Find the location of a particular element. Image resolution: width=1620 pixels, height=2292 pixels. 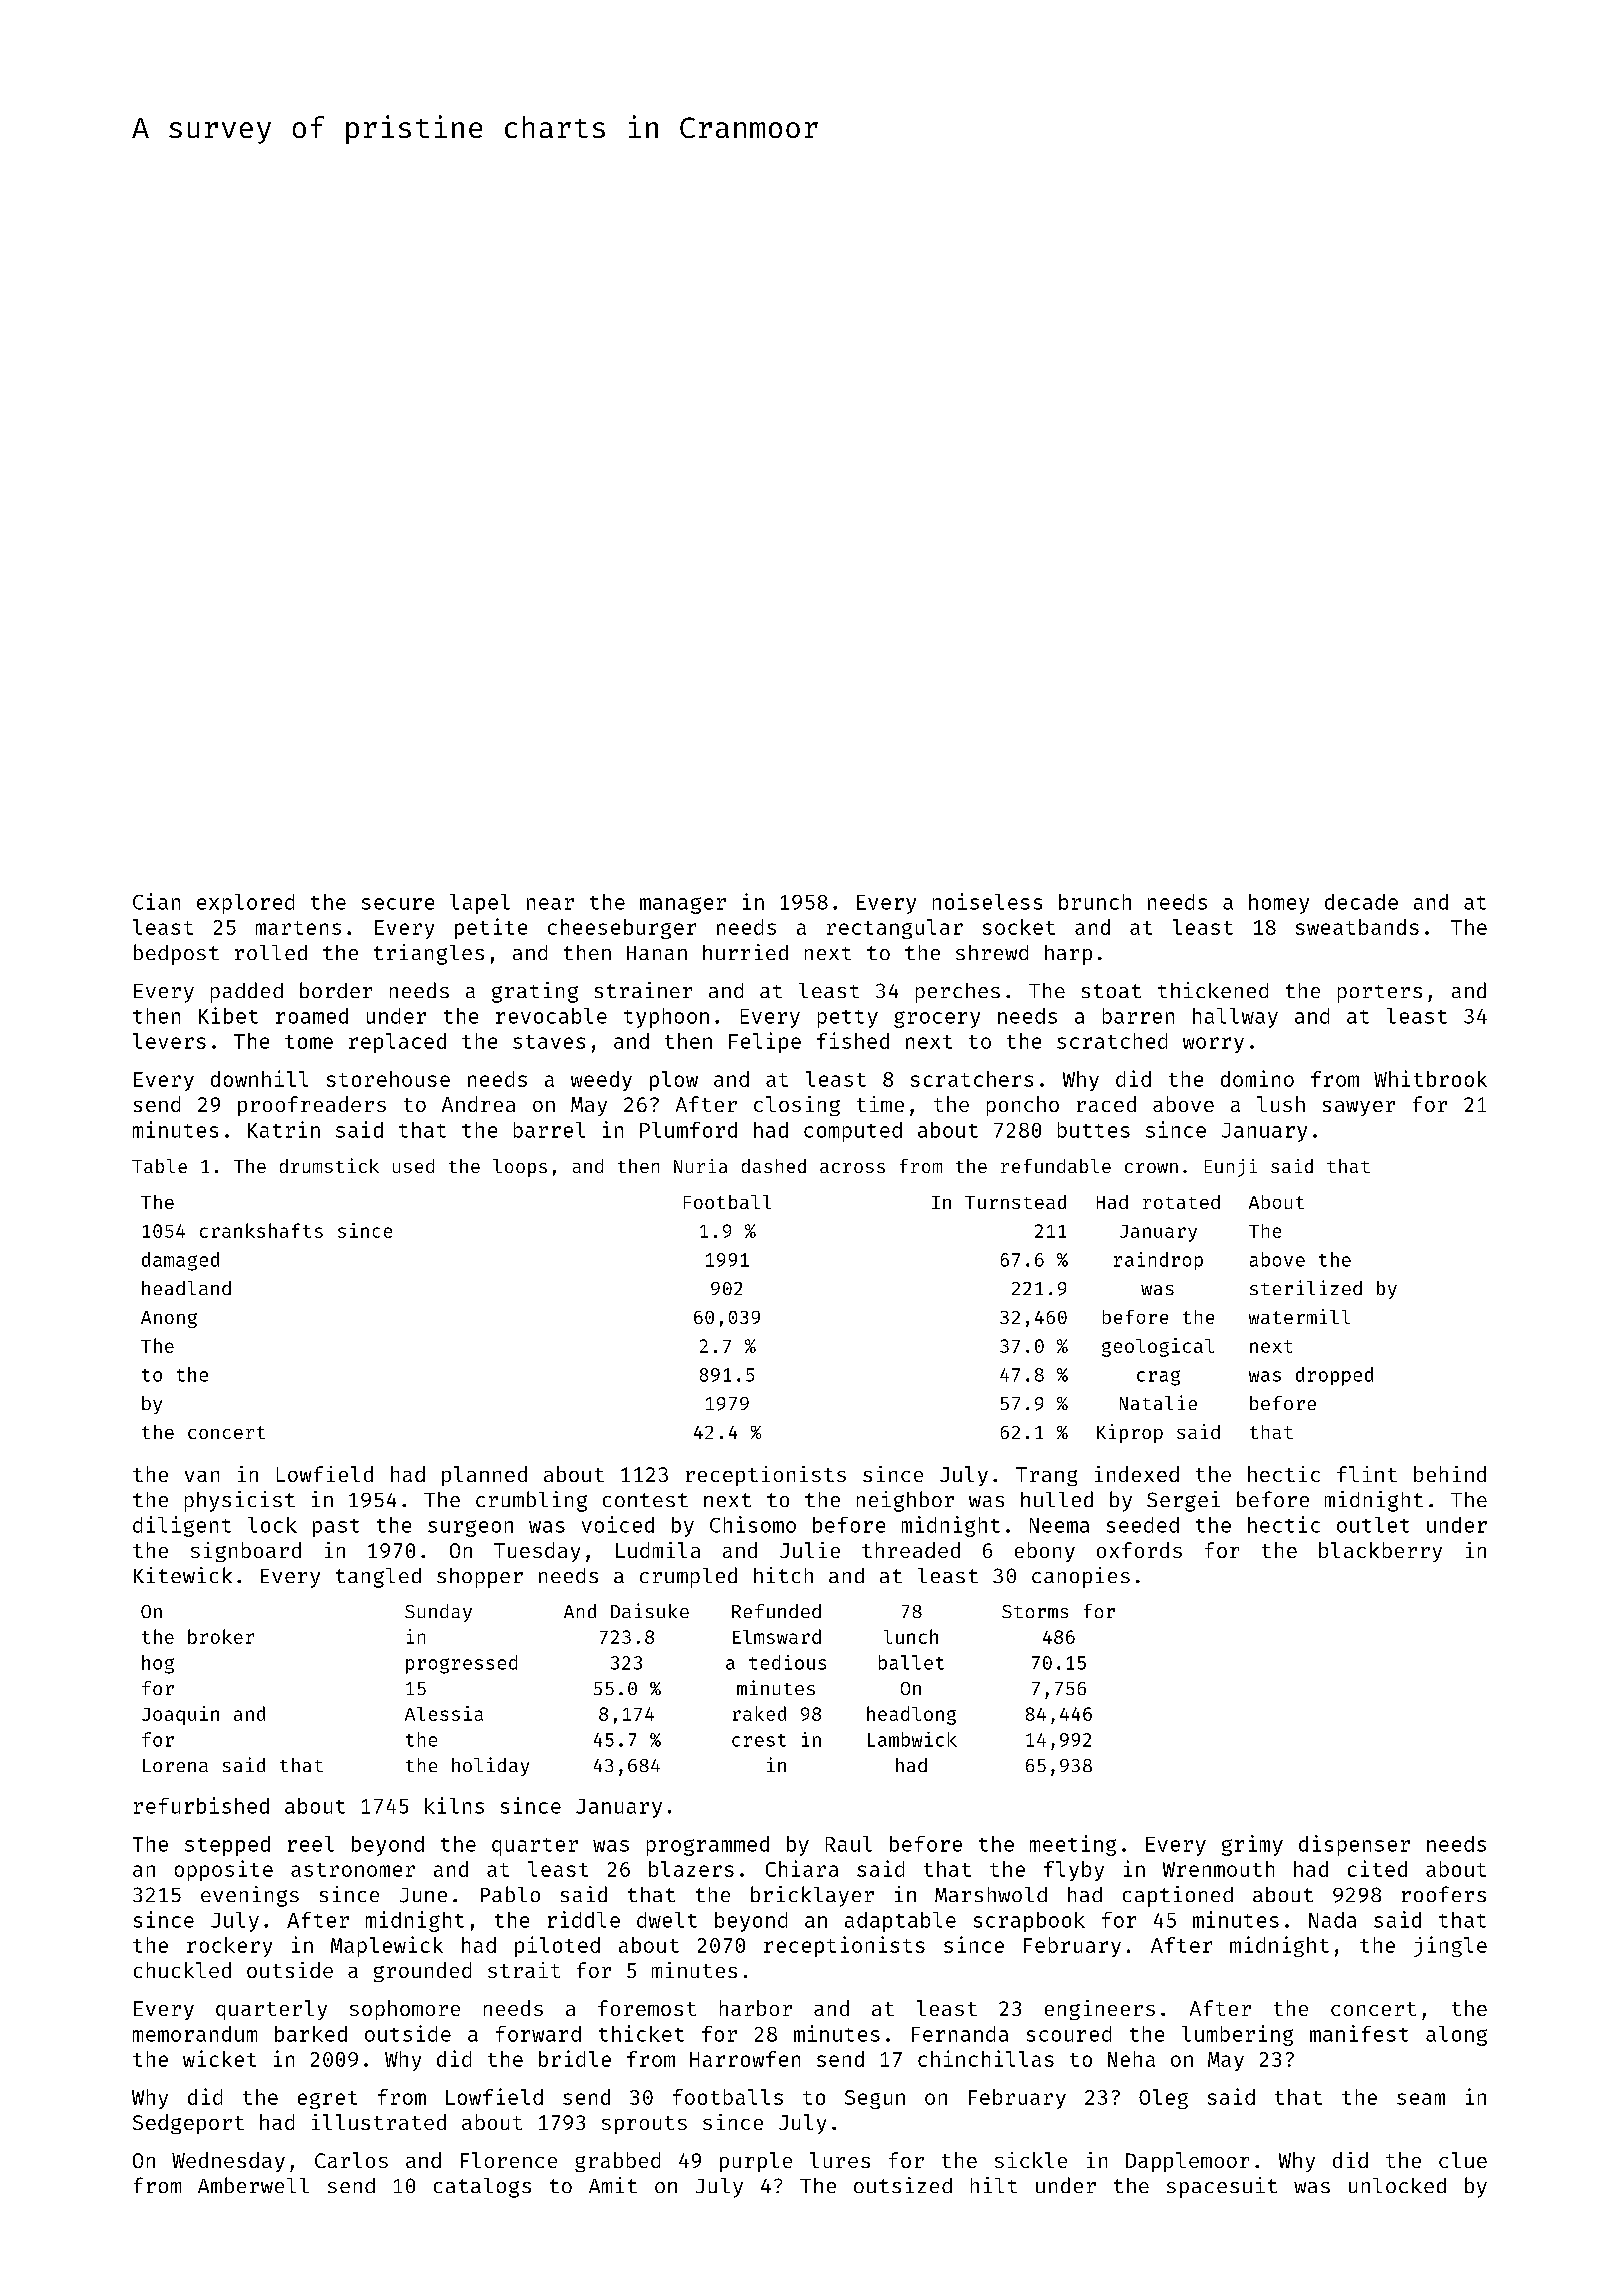

sterilized is located at coordinates (1306, 1287).
